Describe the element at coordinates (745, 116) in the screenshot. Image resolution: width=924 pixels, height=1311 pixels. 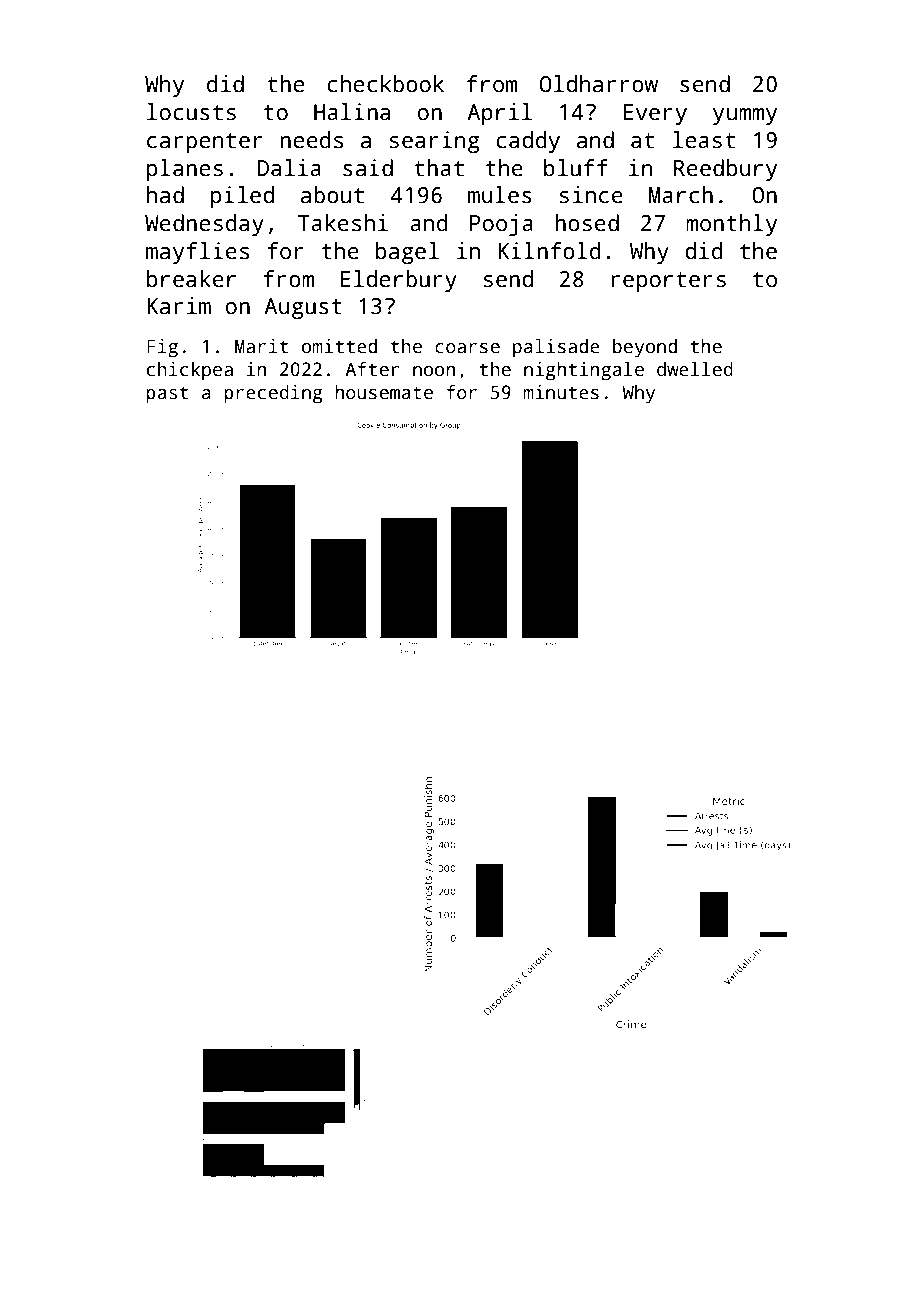
I see `yummy` at that location.
